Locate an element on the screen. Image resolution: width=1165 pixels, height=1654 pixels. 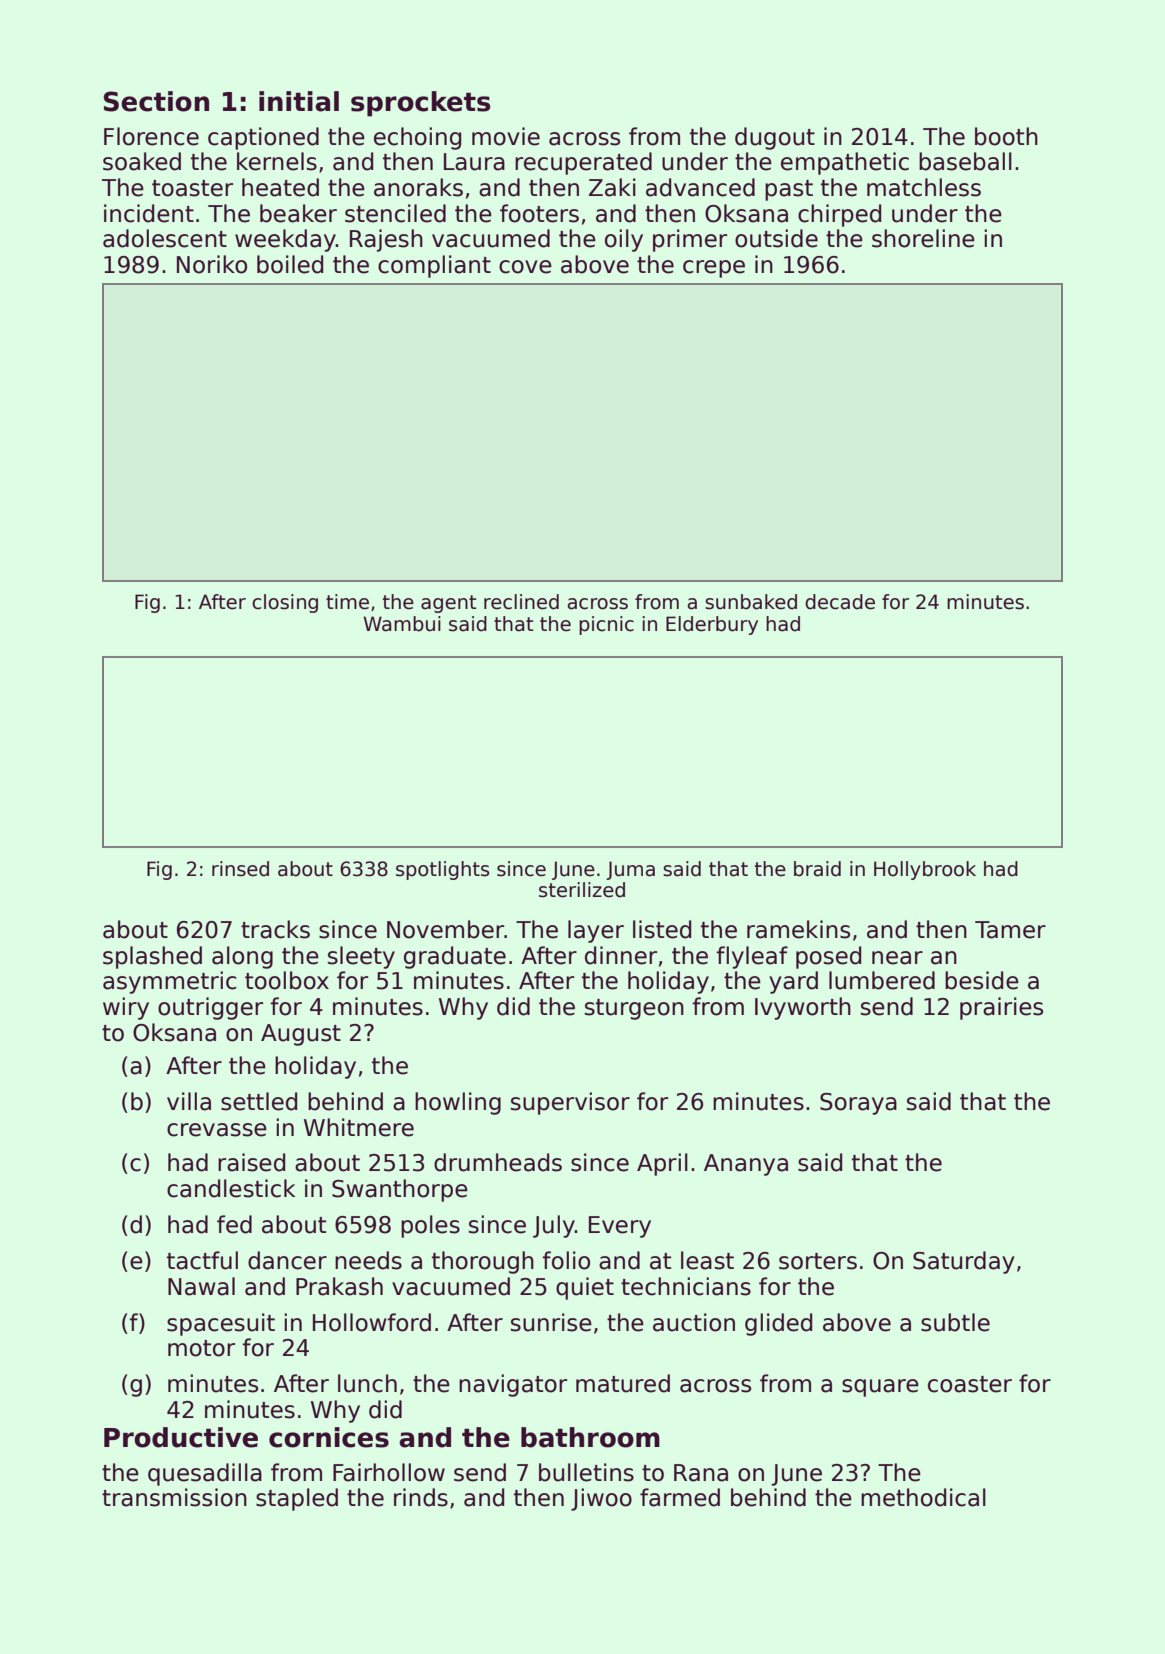
transmission is located at coordinates (174, 1497).
